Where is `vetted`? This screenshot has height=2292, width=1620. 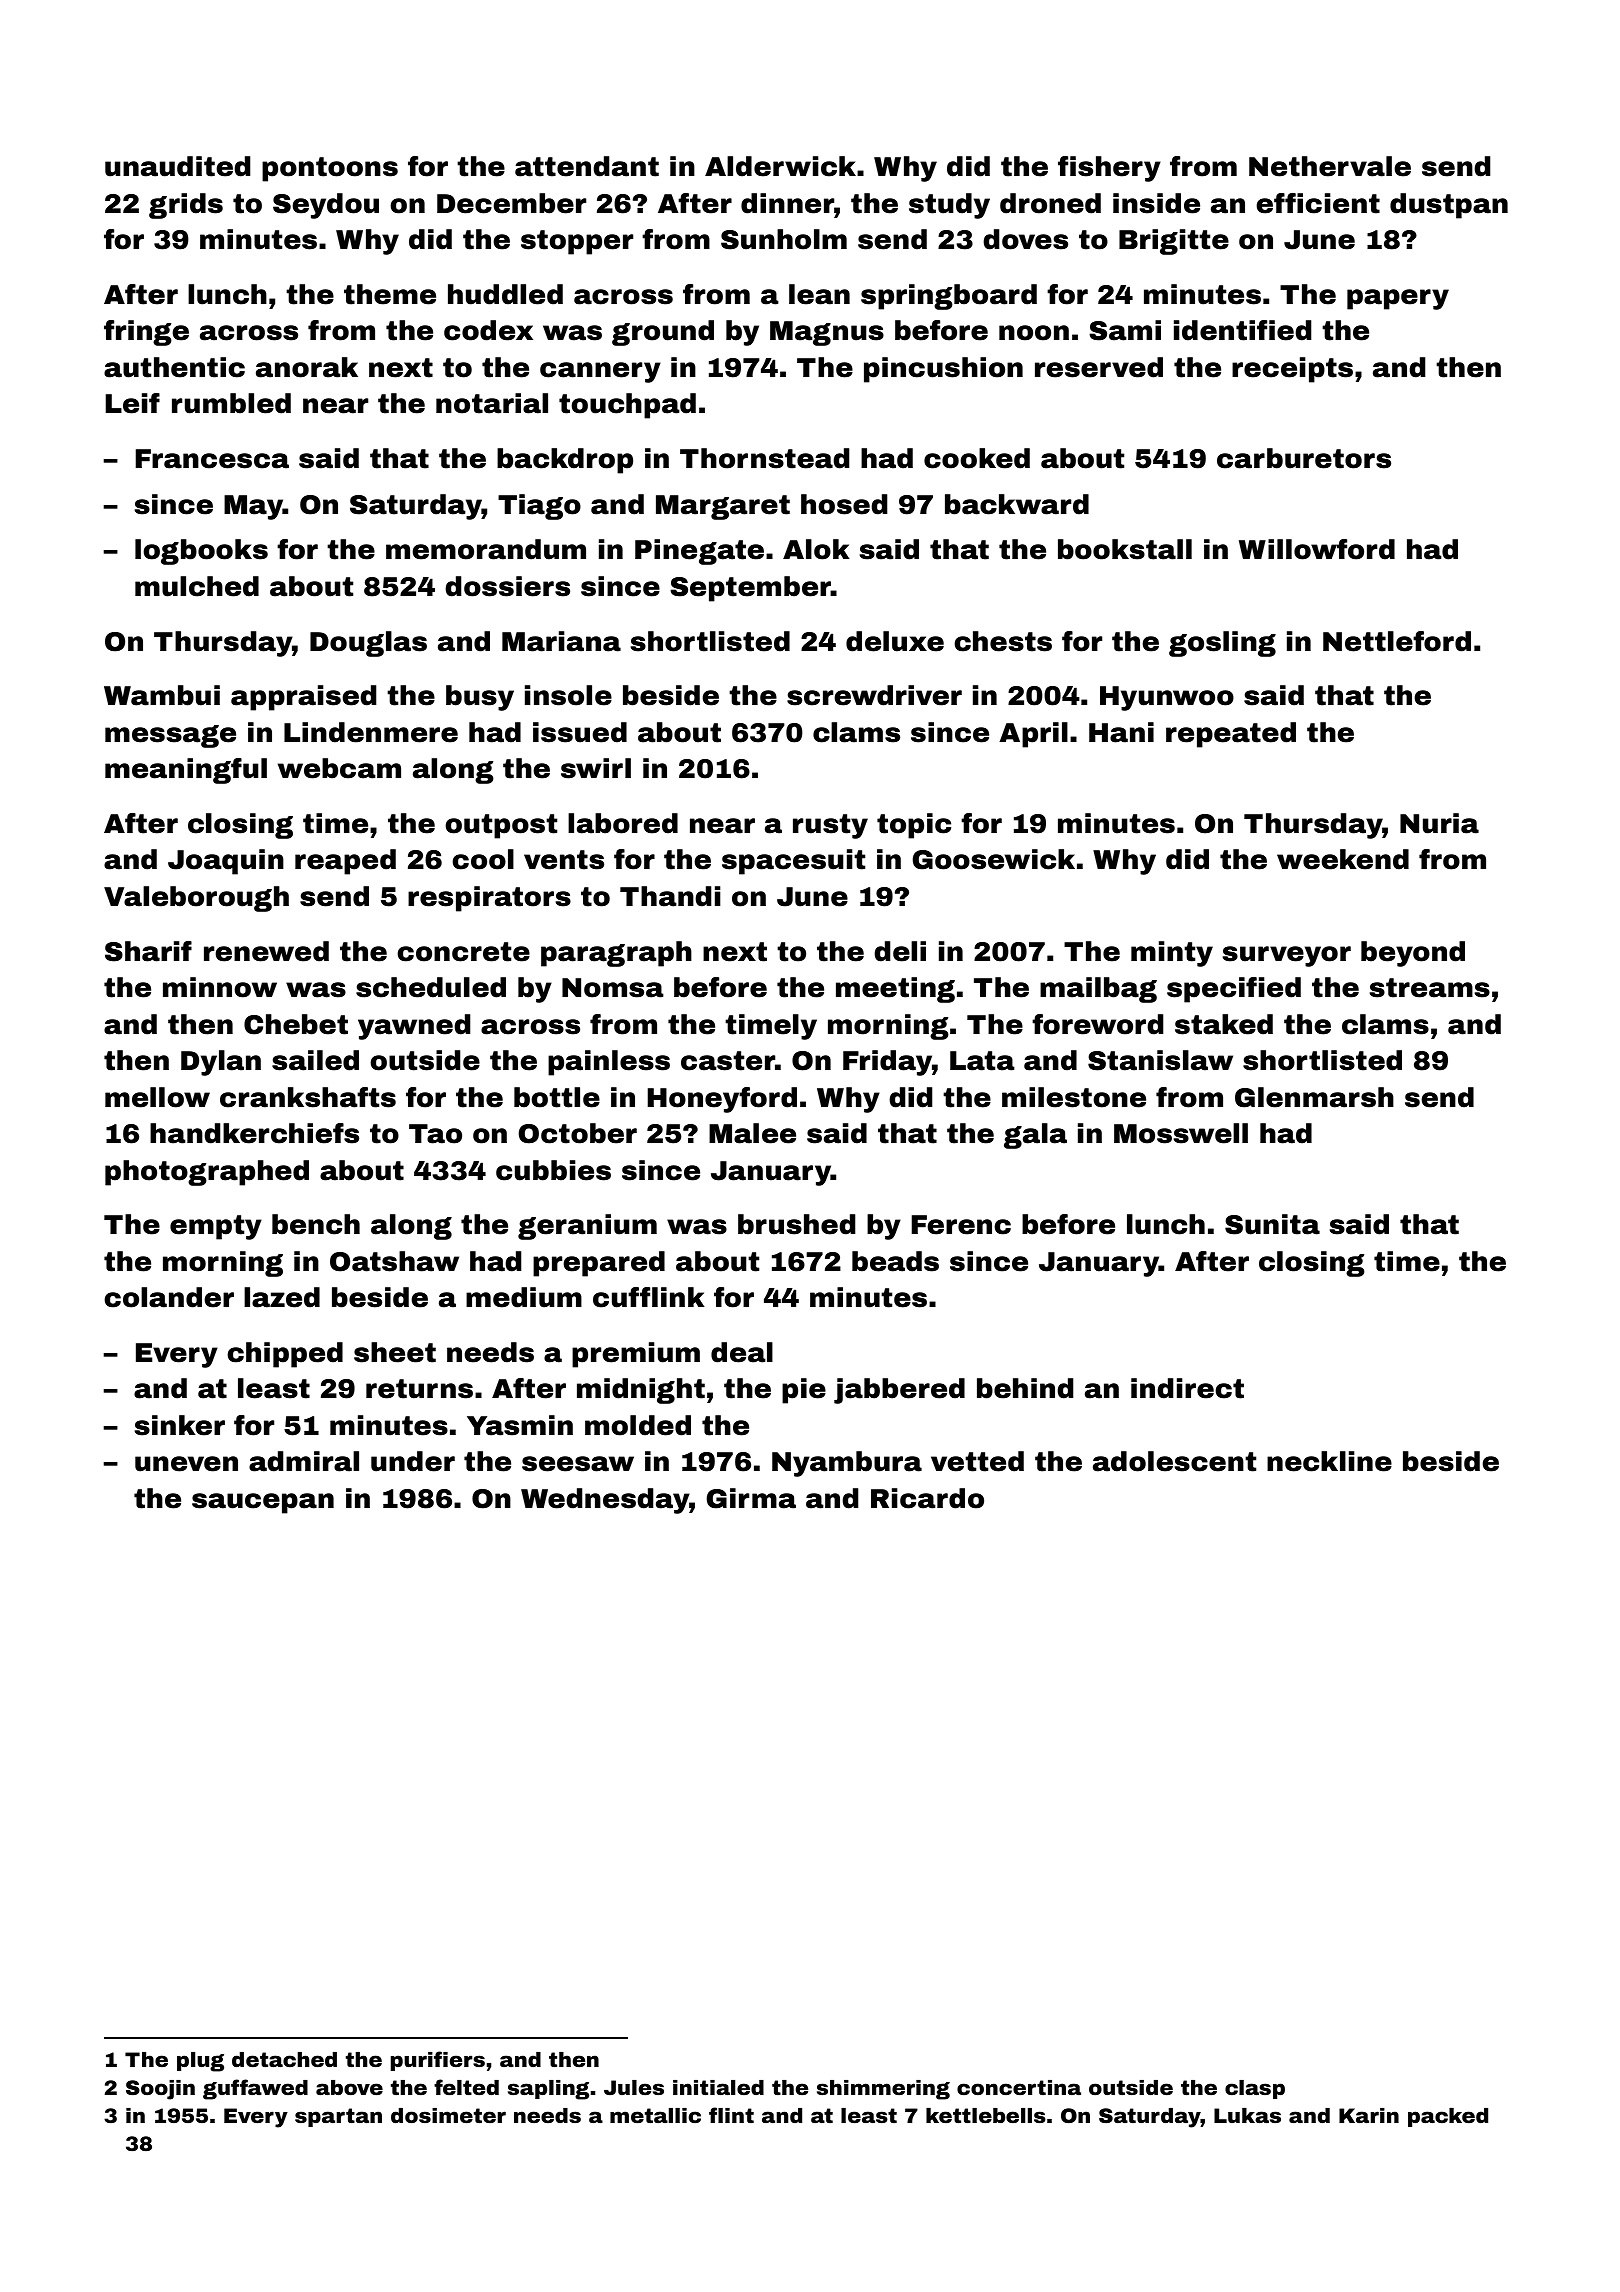 vetted is located at coordinates (977, 1461).
